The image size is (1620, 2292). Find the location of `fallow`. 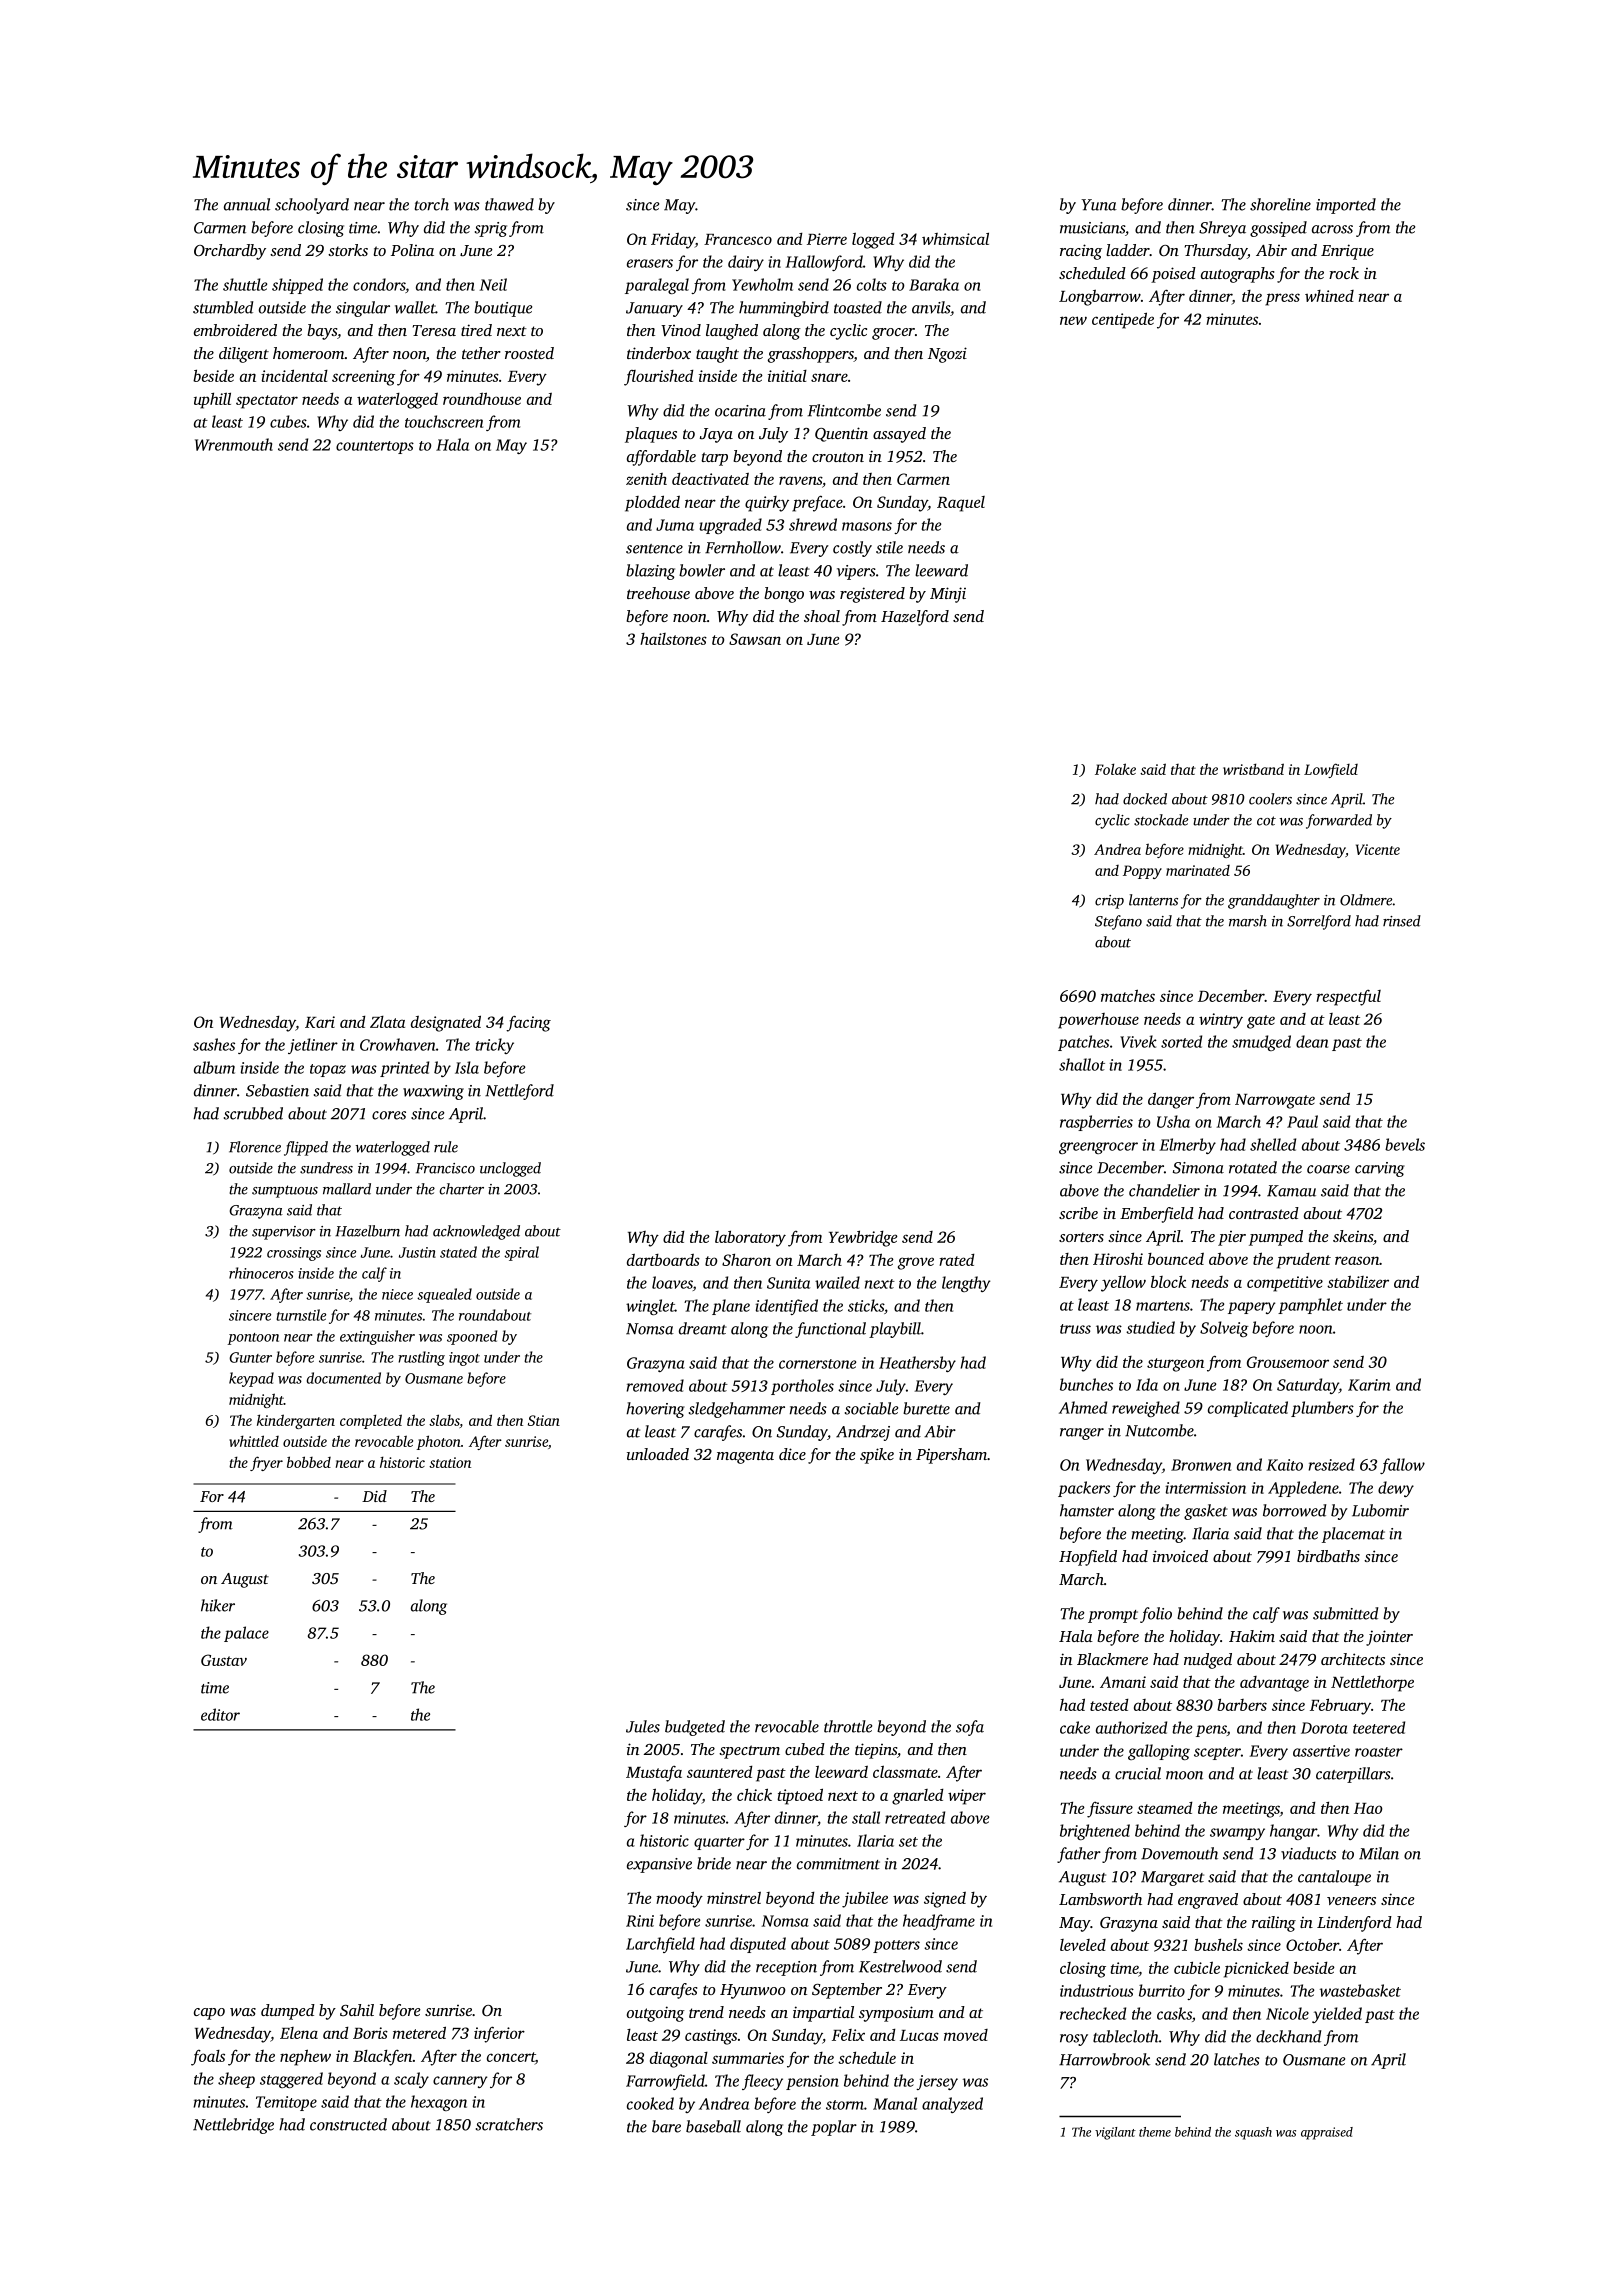

fallow is located at coordinates (1402, 1466).
